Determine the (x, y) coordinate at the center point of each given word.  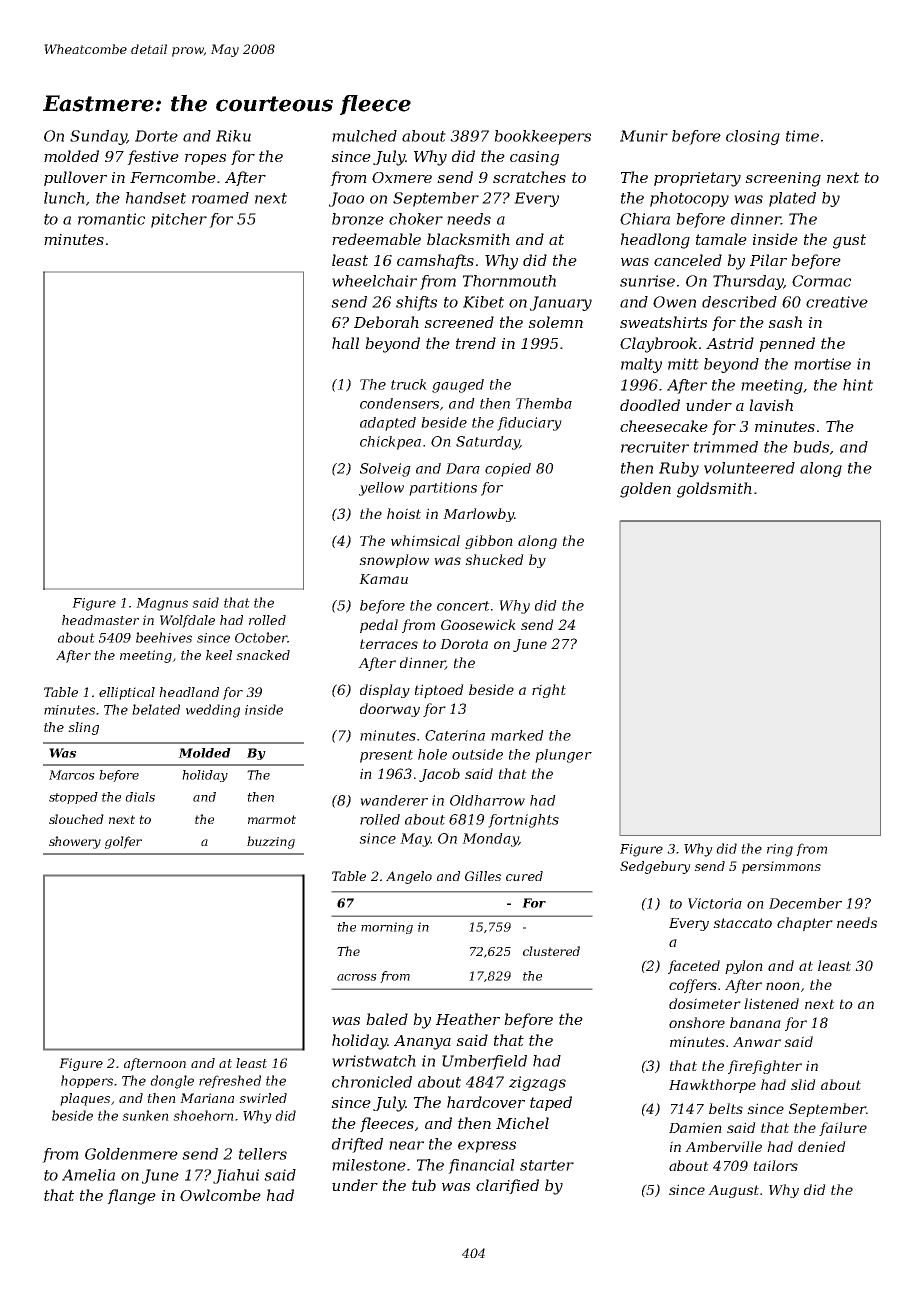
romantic (111, 219)
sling (83, 728)
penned (787, 344)
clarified (507, 1186)
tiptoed (439, 691)
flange (131, 1197)
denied (822, 1146)
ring (780, 850)
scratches (529, 177)
